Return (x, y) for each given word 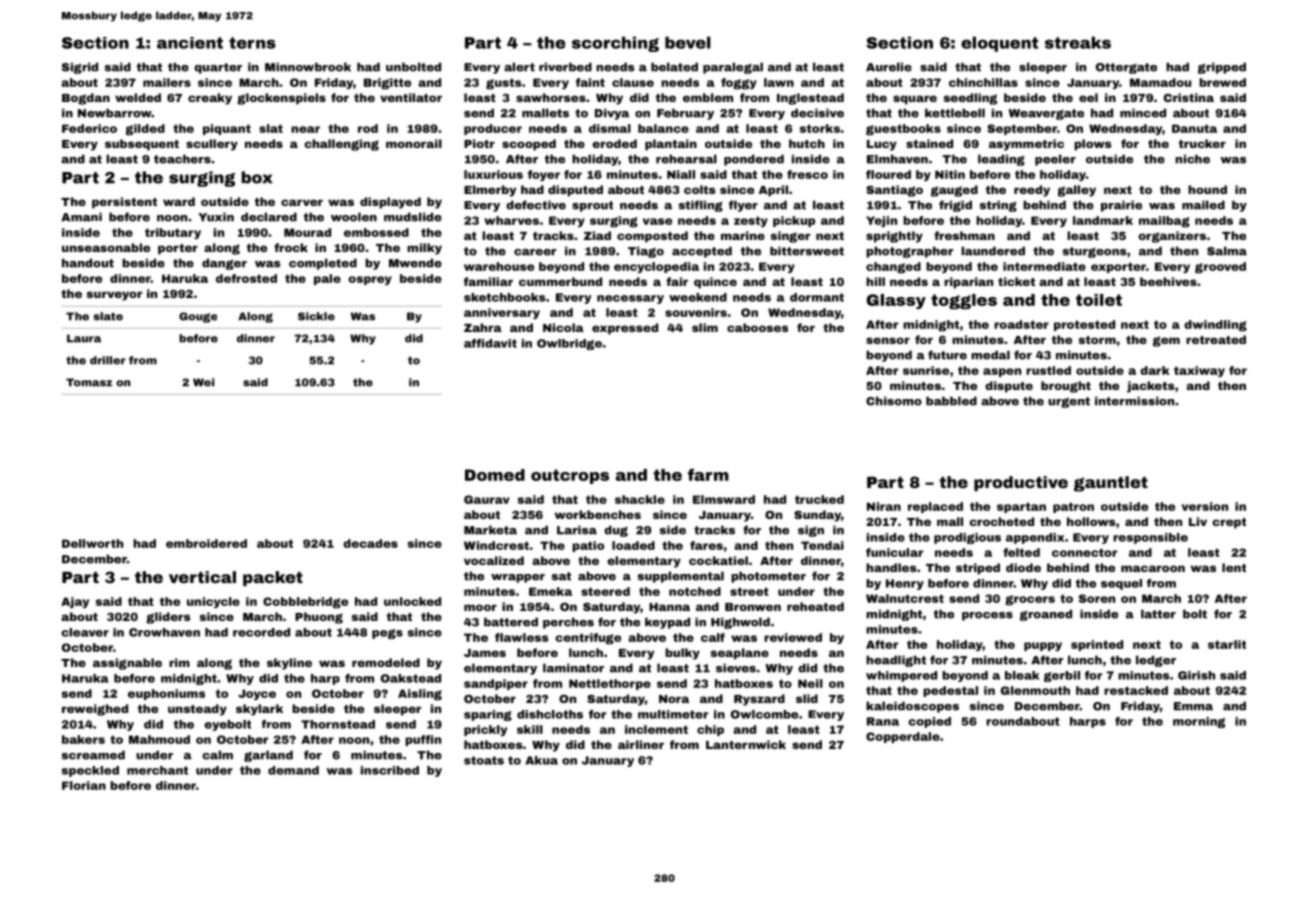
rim (179, 662)
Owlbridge (569, 344)
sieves (736, 668)
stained (929, 143)
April (773, 191)
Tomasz (89, 382)
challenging (341, 145)
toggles (964, 301)
